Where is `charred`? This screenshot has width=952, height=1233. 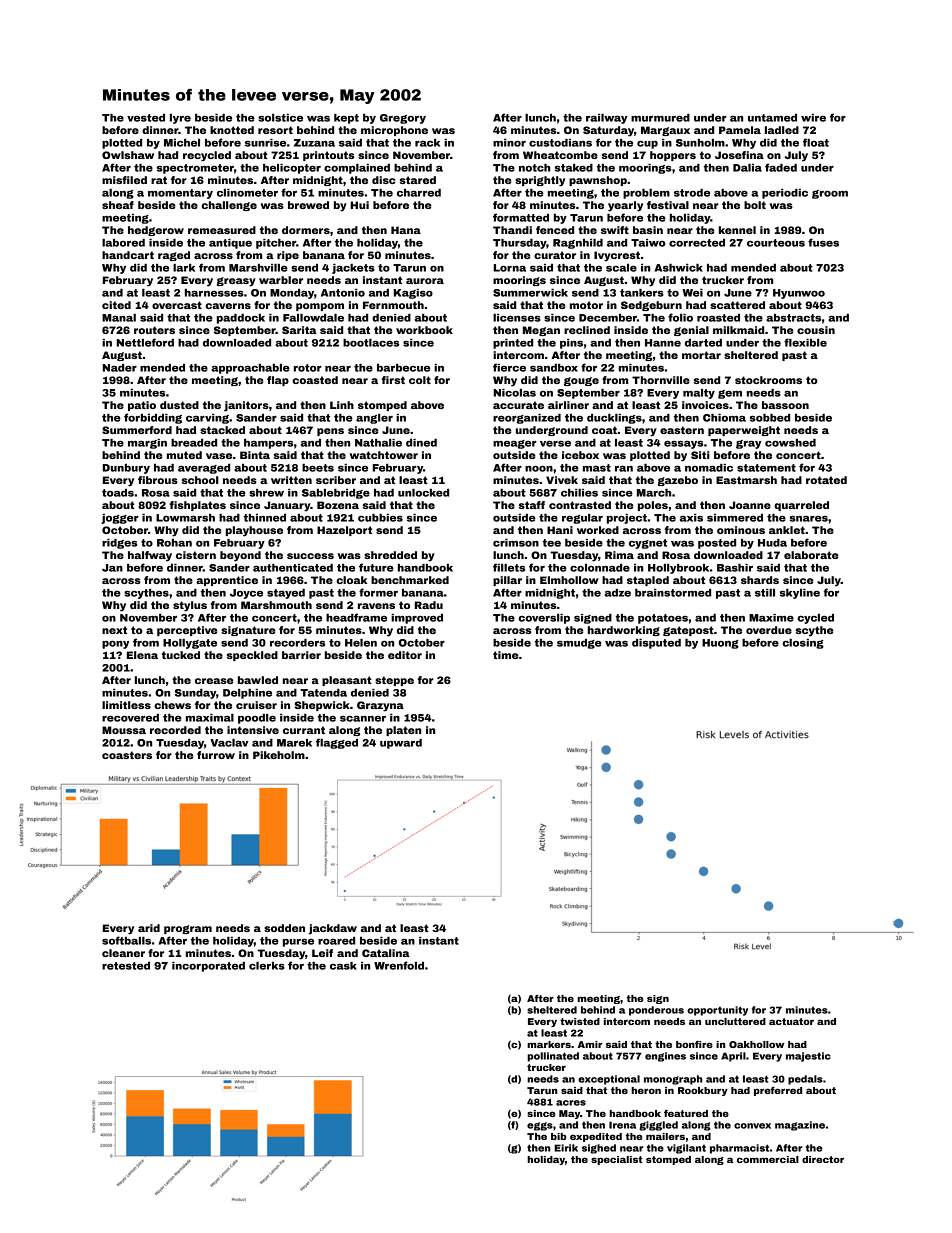 charred is located at coordinates (419, 193).
